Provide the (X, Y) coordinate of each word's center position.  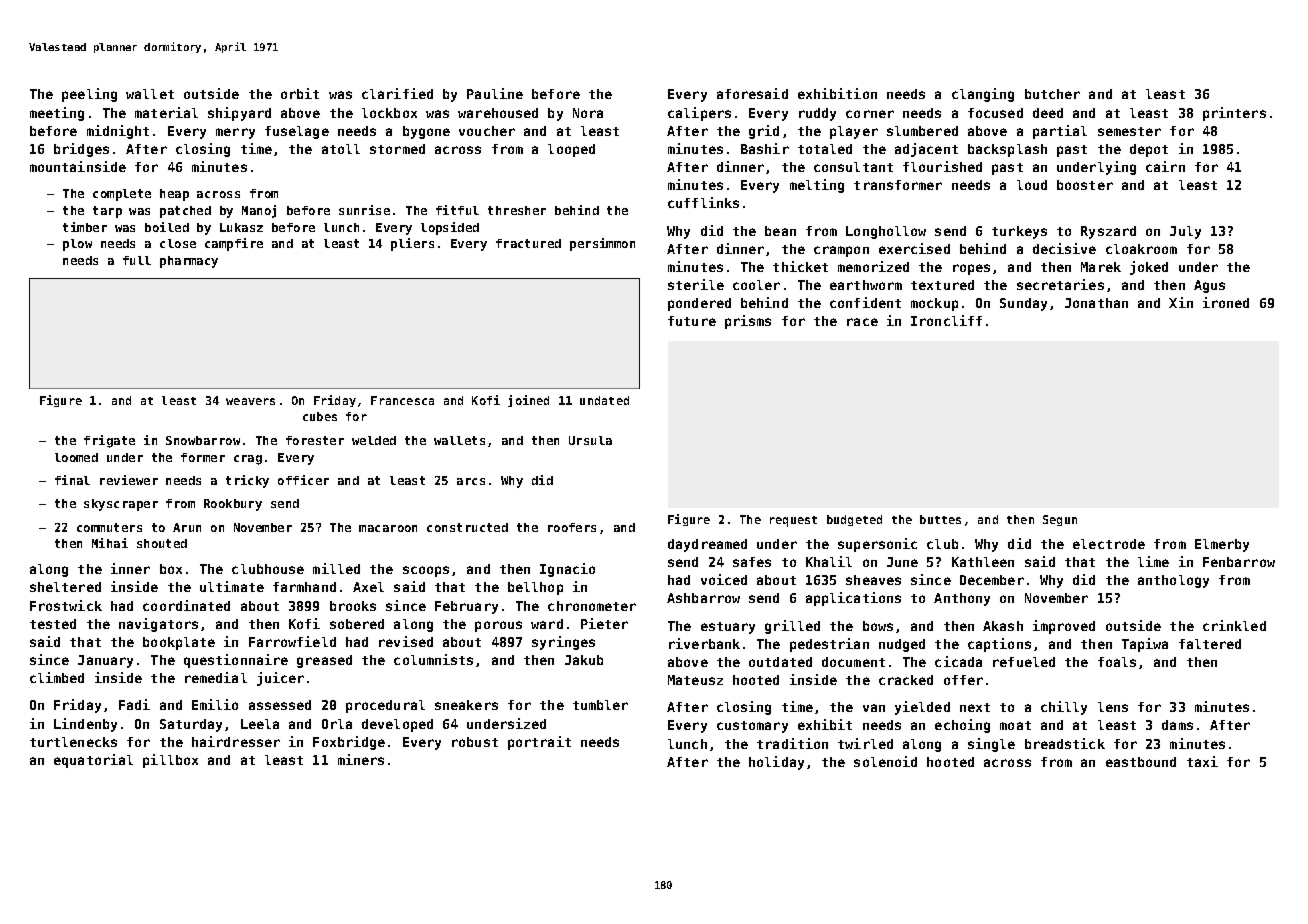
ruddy (817, 114)
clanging (983, 95)
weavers (250, 401)
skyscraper (121, 505)
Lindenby (85, 725)
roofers (572, 527)
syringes (563, 643)
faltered (1210, 644)
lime (1153, 561)
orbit (300, 93)
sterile (696, 284)
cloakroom (1141, 249)
